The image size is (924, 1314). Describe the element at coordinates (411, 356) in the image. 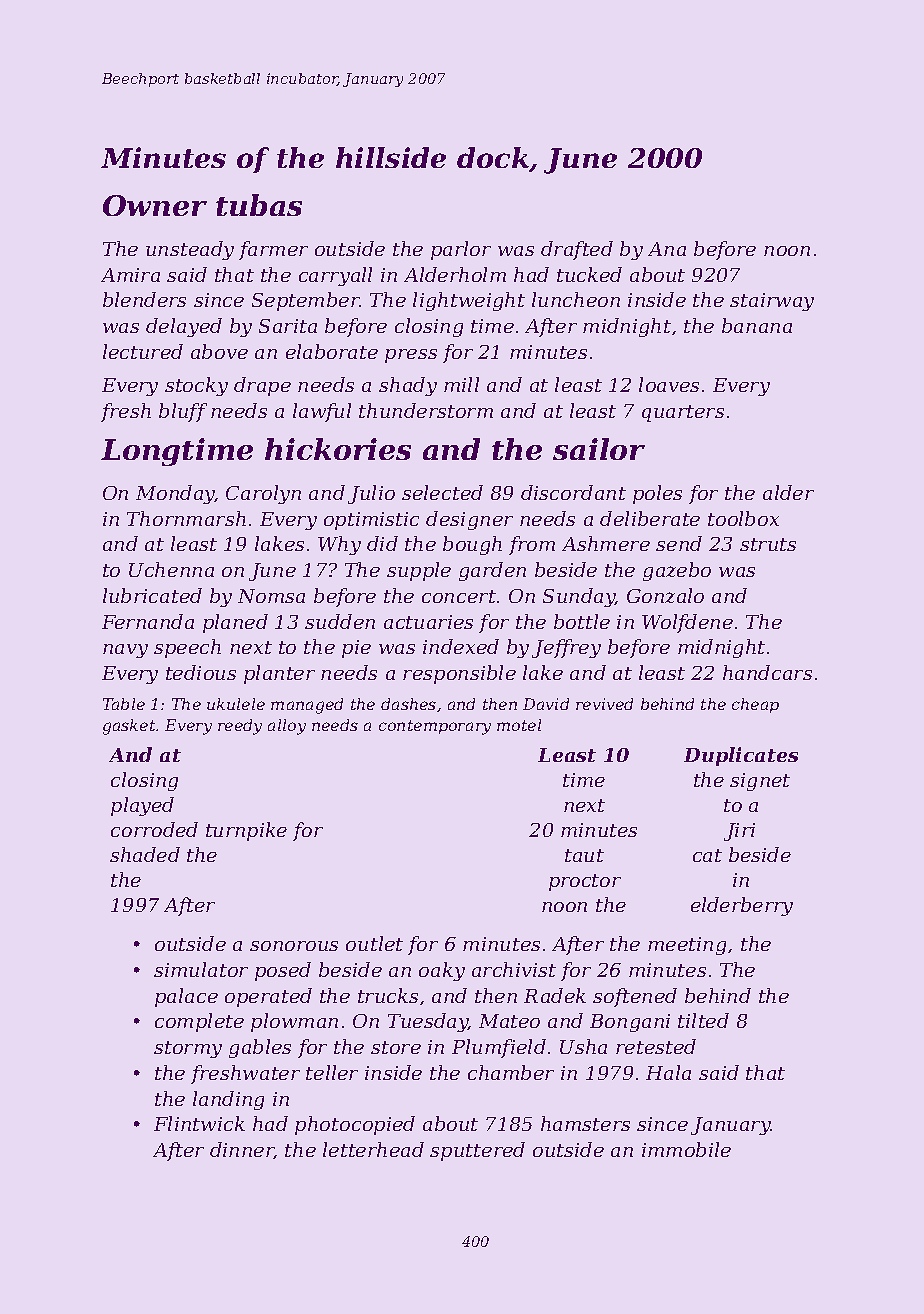

I see `press` at that location.
